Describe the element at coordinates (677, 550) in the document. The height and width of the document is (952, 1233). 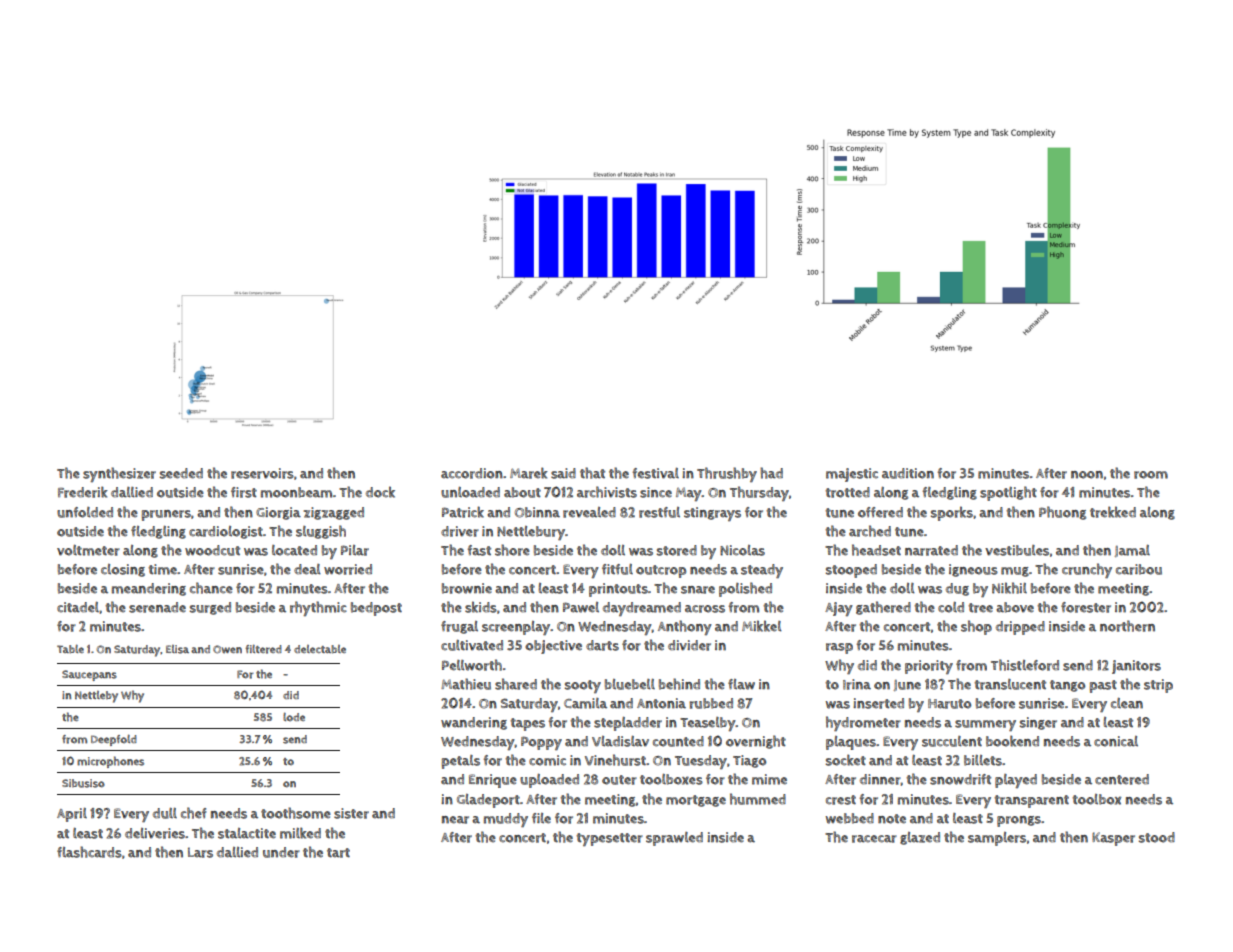
I see `stored` at that location.
